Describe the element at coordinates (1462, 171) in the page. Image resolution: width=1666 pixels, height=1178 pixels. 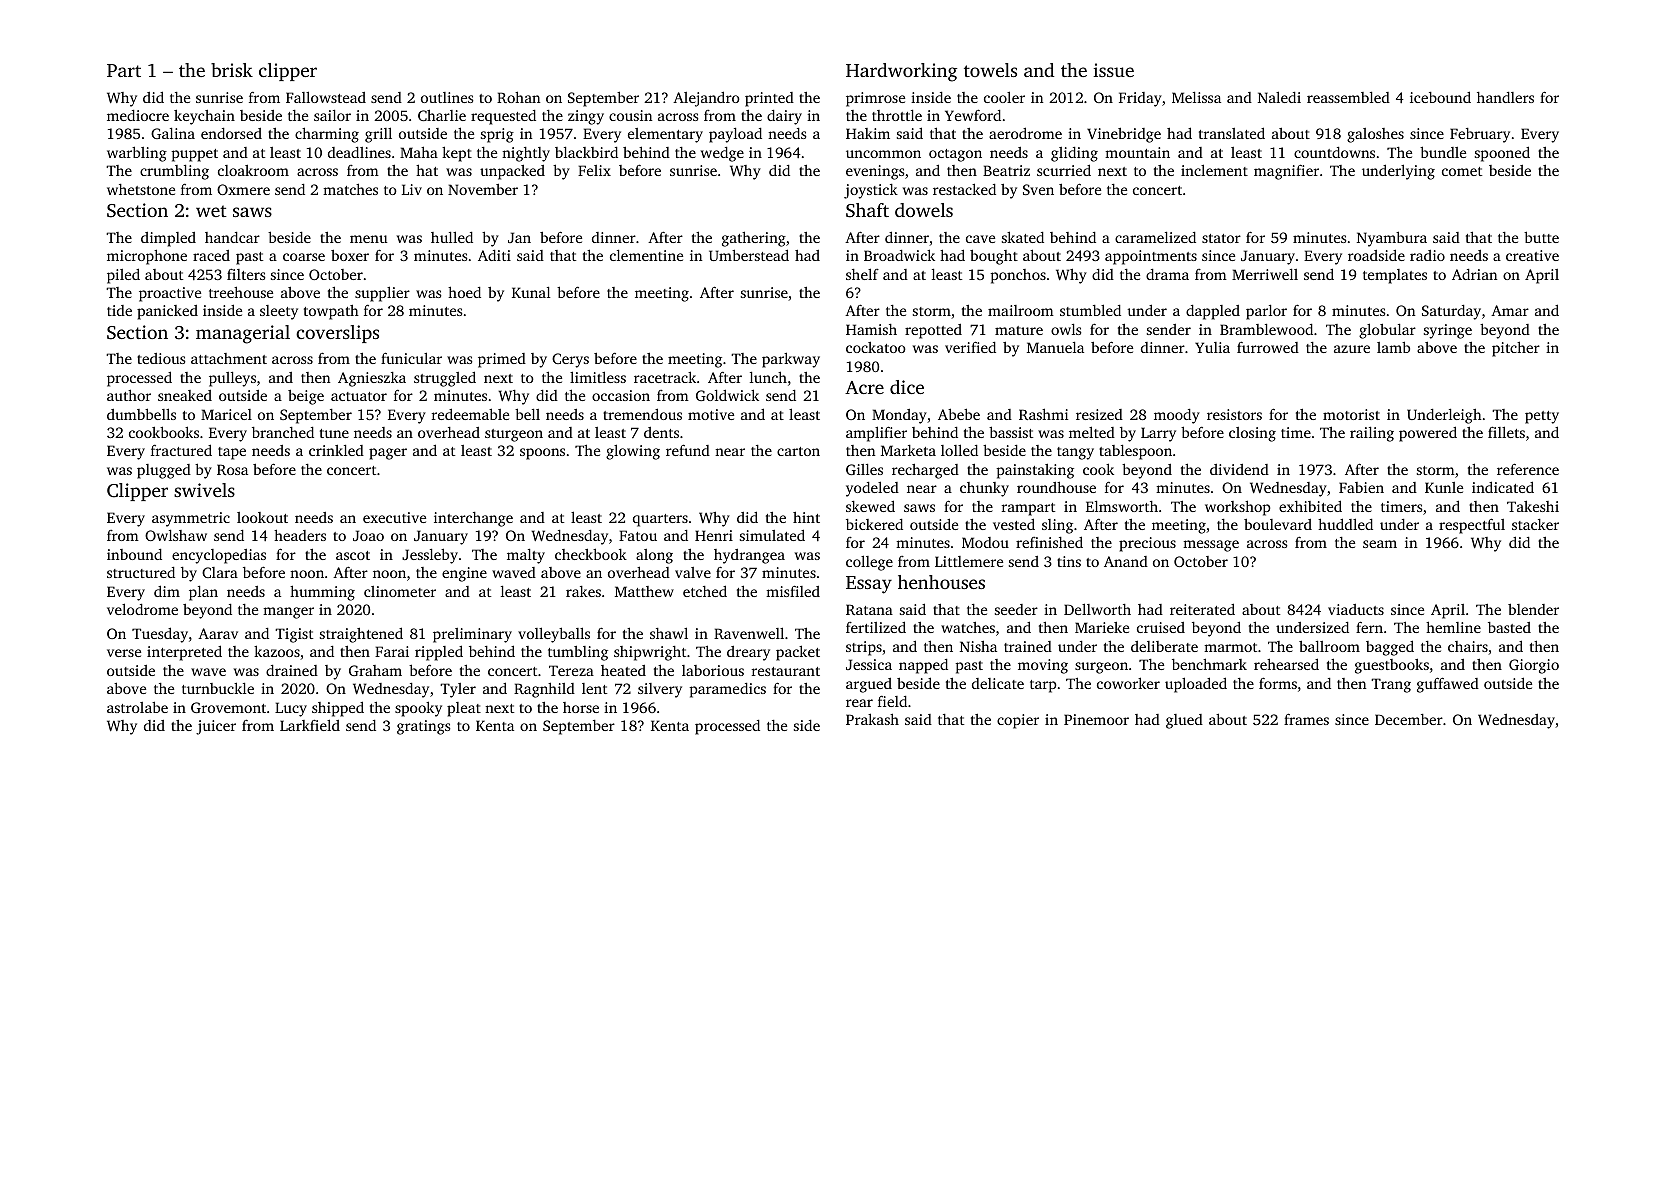
I see `comet` at that location.
